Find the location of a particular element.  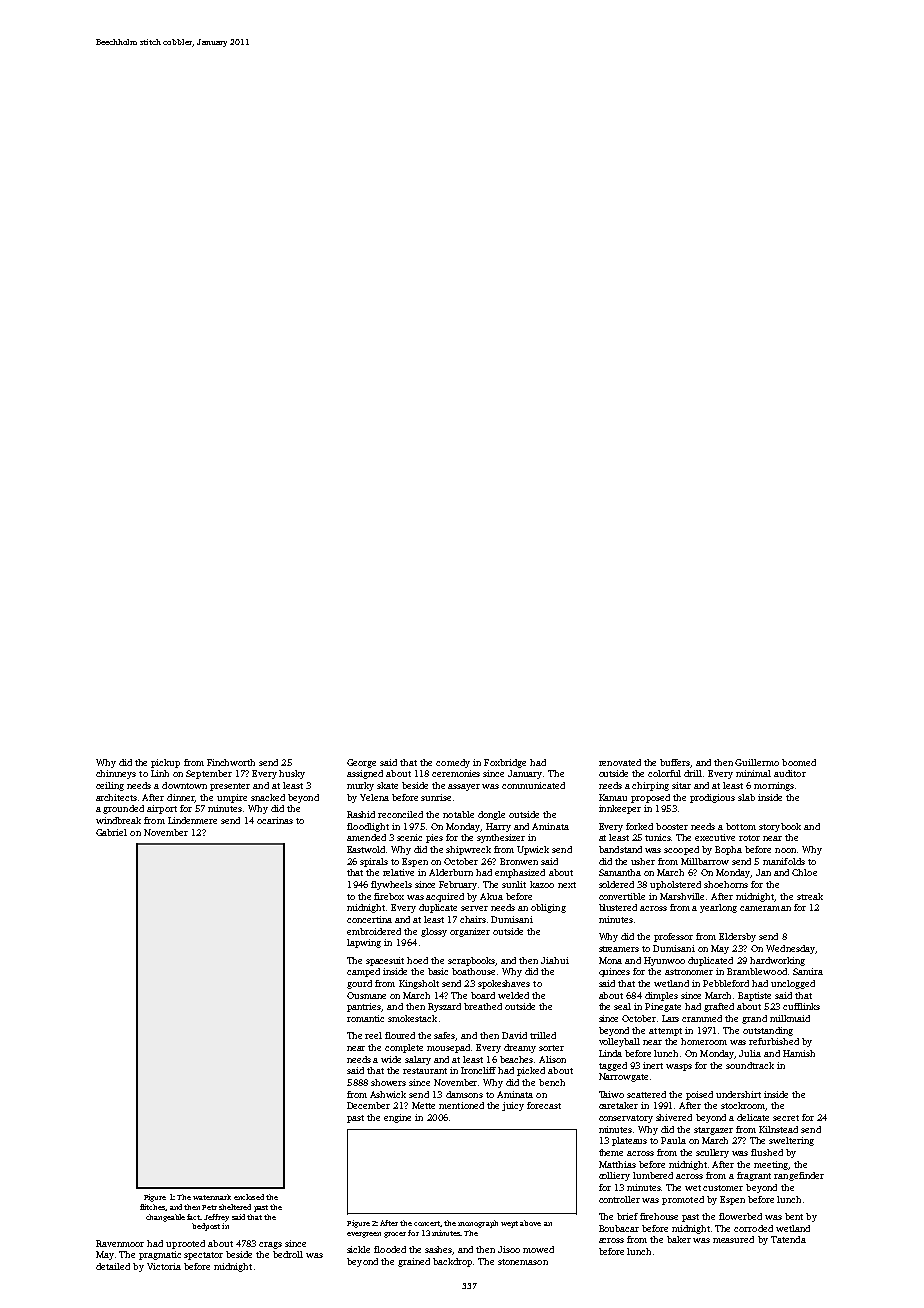

chimneys is located at coordinates (116, 774).
